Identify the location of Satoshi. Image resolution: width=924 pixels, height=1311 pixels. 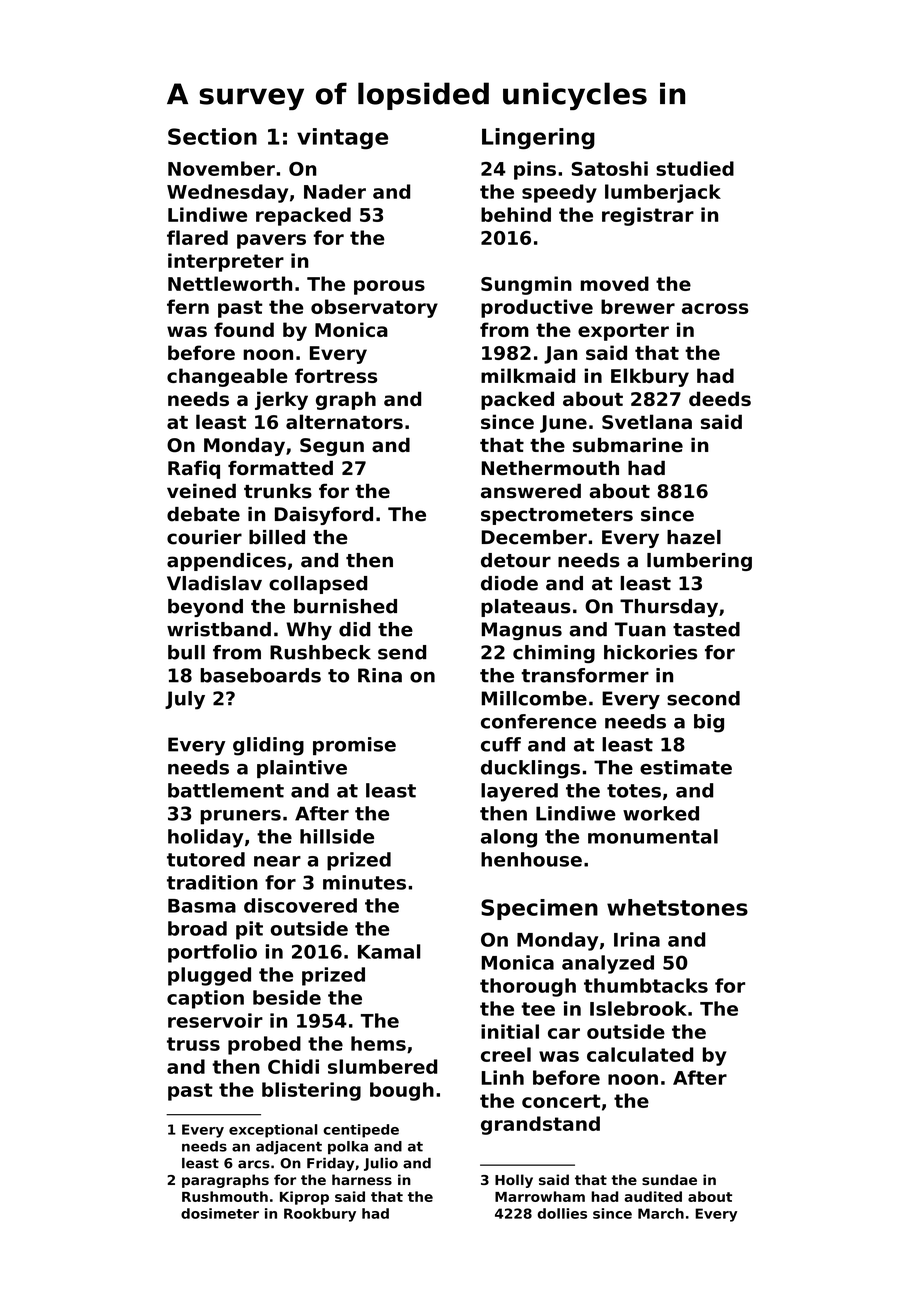
(610, 168).
